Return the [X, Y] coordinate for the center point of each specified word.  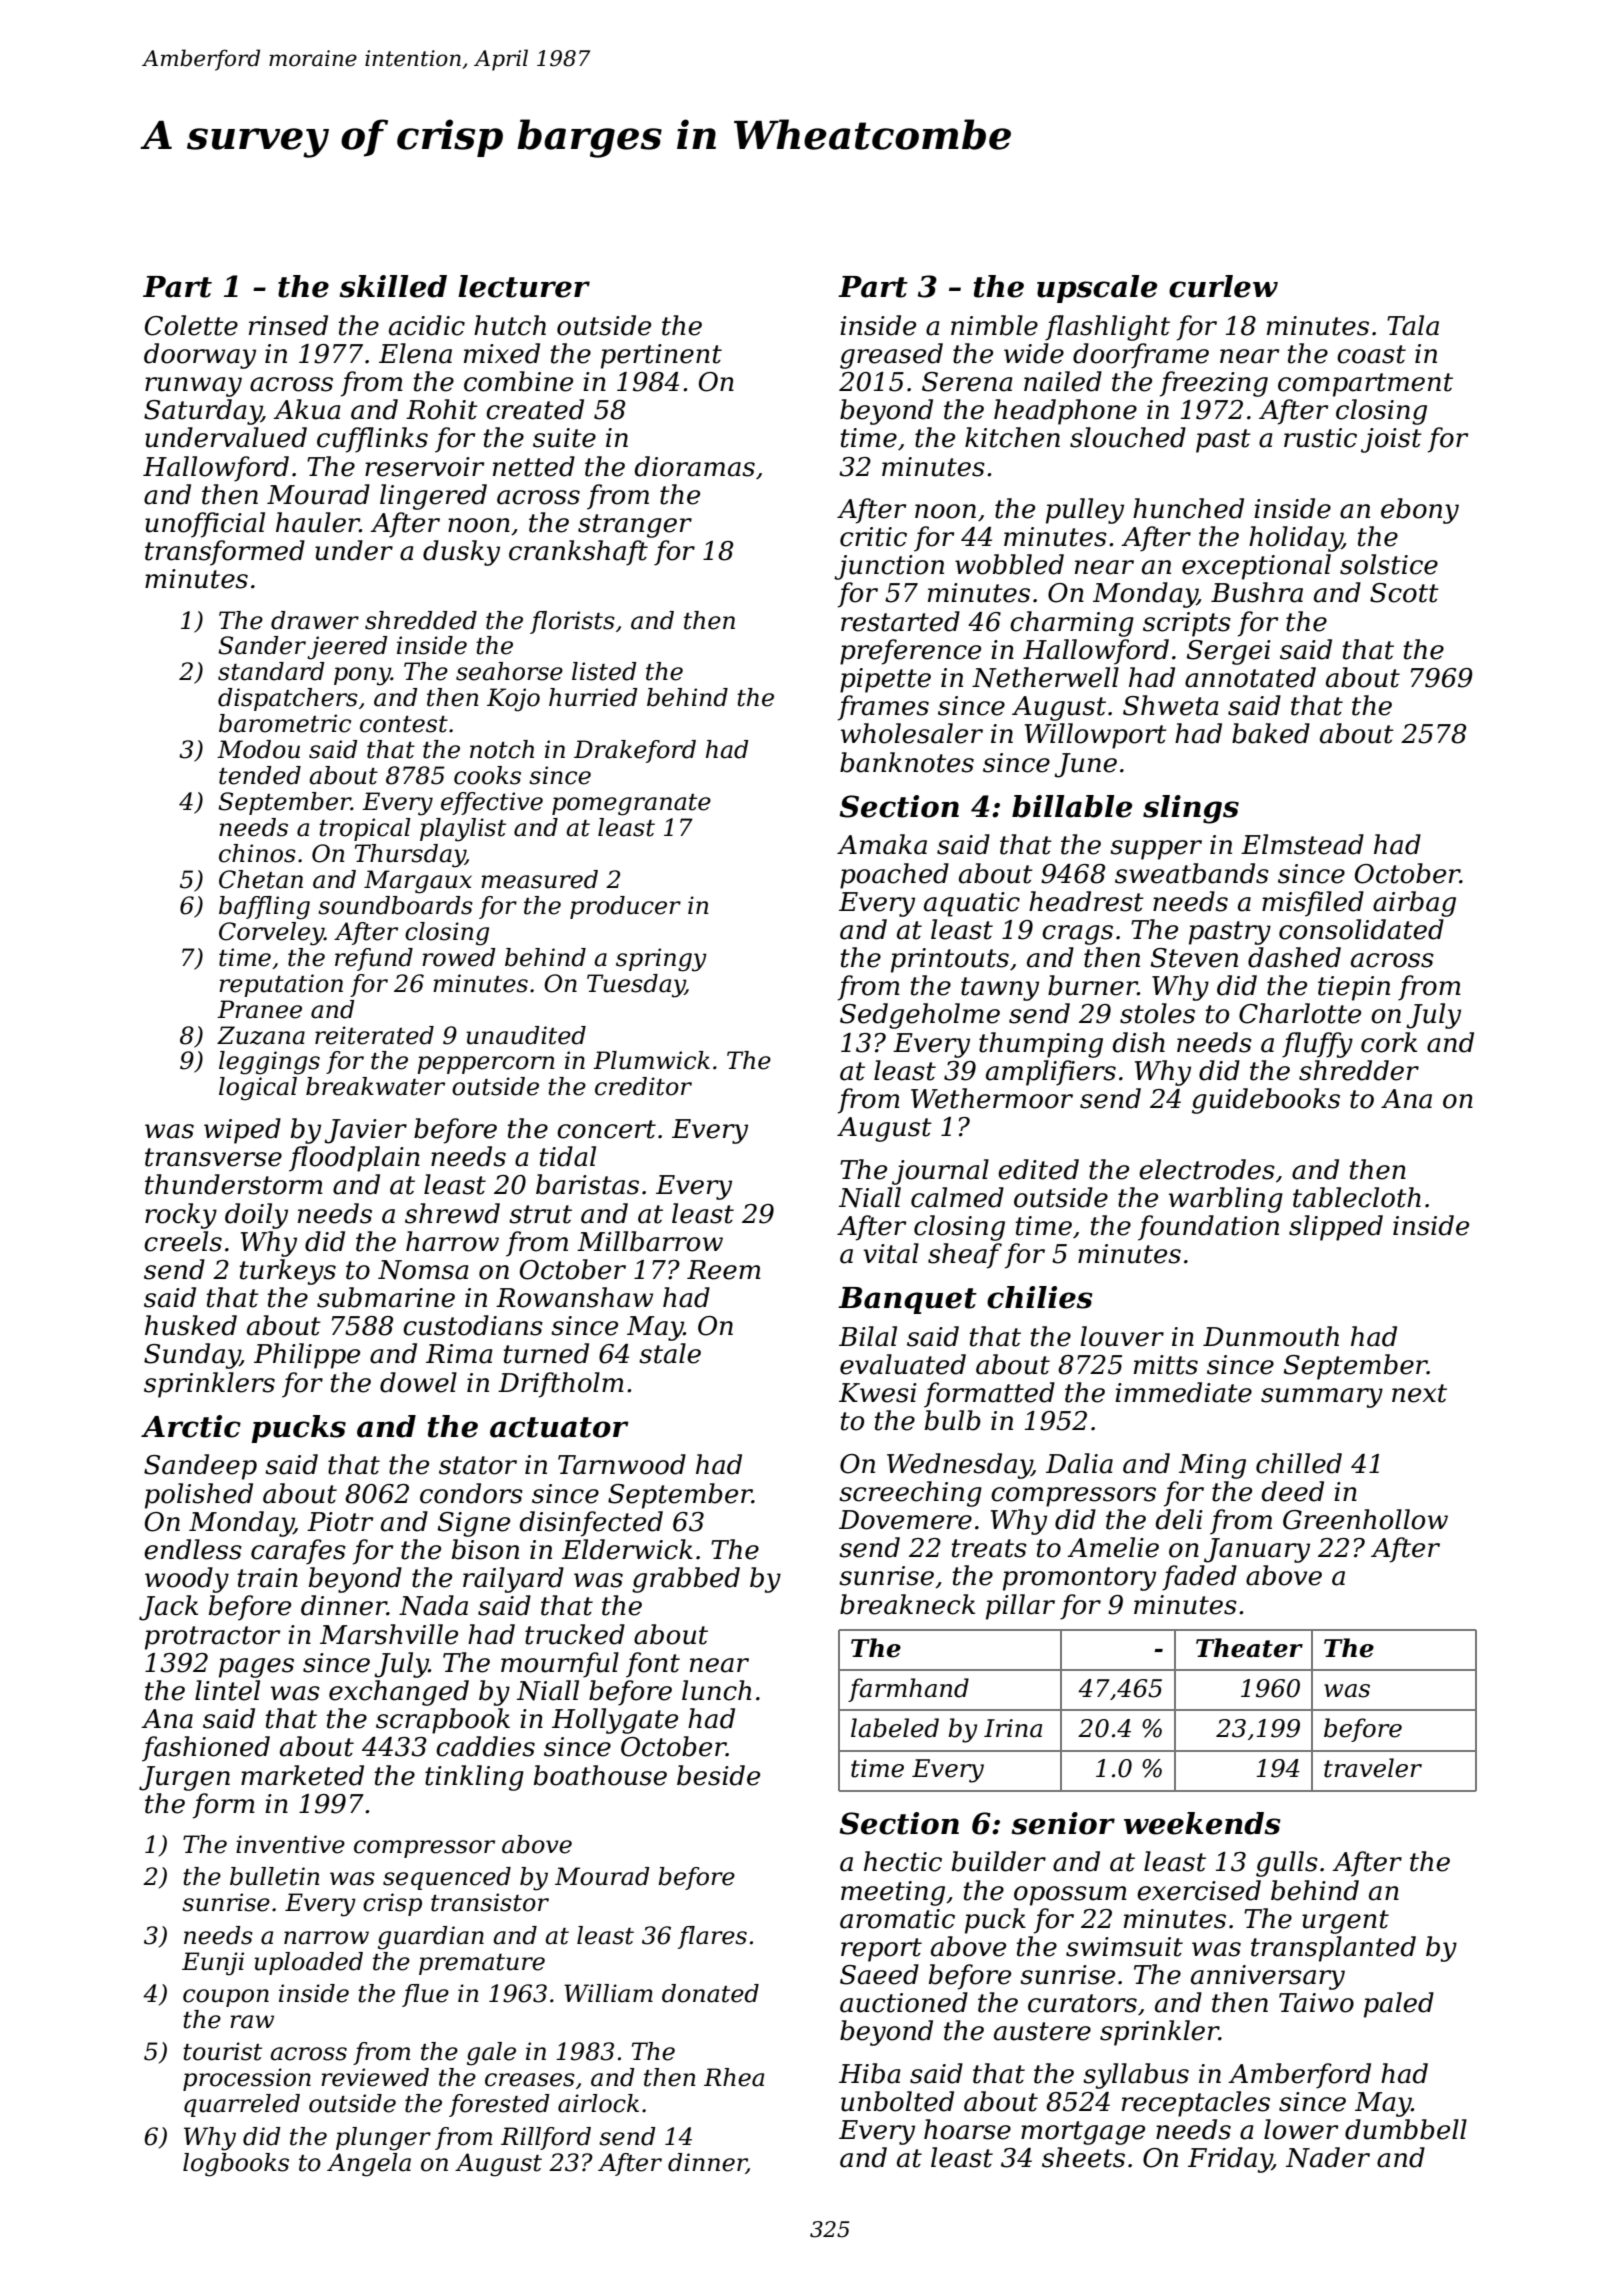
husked [191, 1325]
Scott [1404, 593]
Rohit [442, 409]
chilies [1040, 1297]
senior [1063, 1823]
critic [873, 537]
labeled [895, 1728]
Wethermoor [992, 1098]
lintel [227, 1690]
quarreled [242, 2105]
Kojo [513, 700]
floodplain [354, 1159]
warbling [1226, 1200]
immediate [1183, 1392]
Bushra [1257, 592]
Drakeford [635, 751]
